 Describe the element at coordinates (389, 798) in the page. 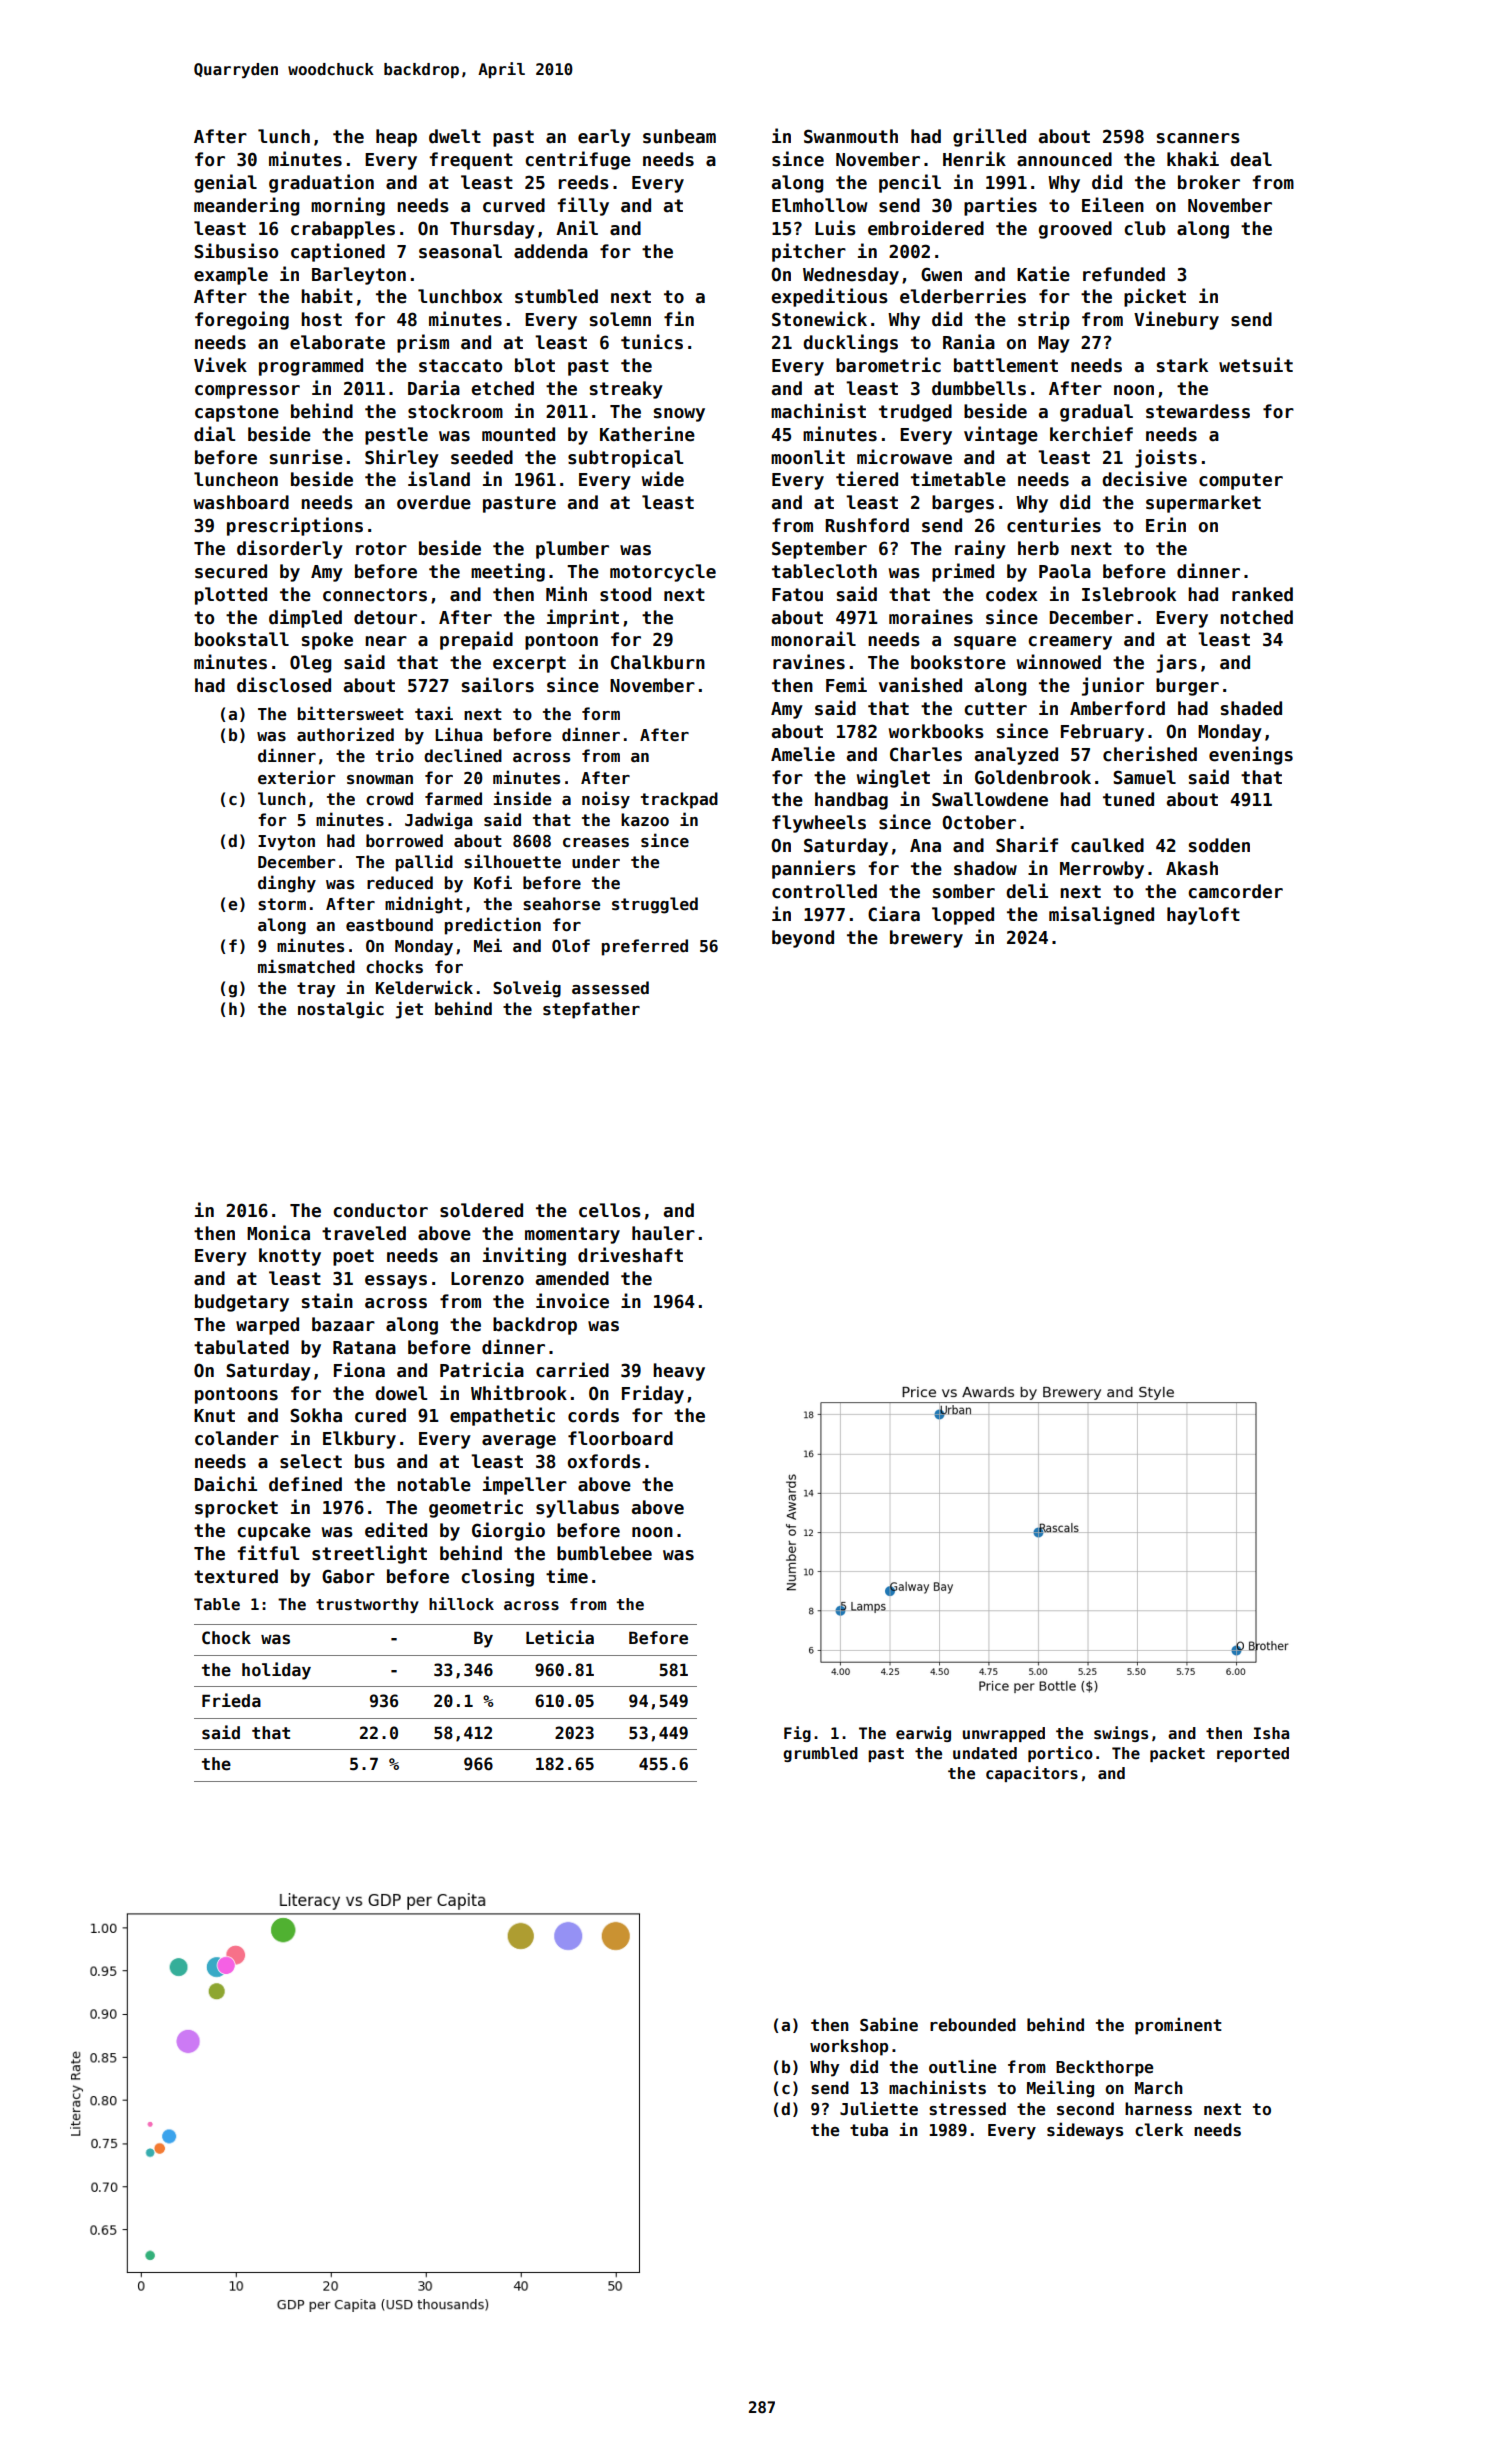

I see `crowd` at that location.
